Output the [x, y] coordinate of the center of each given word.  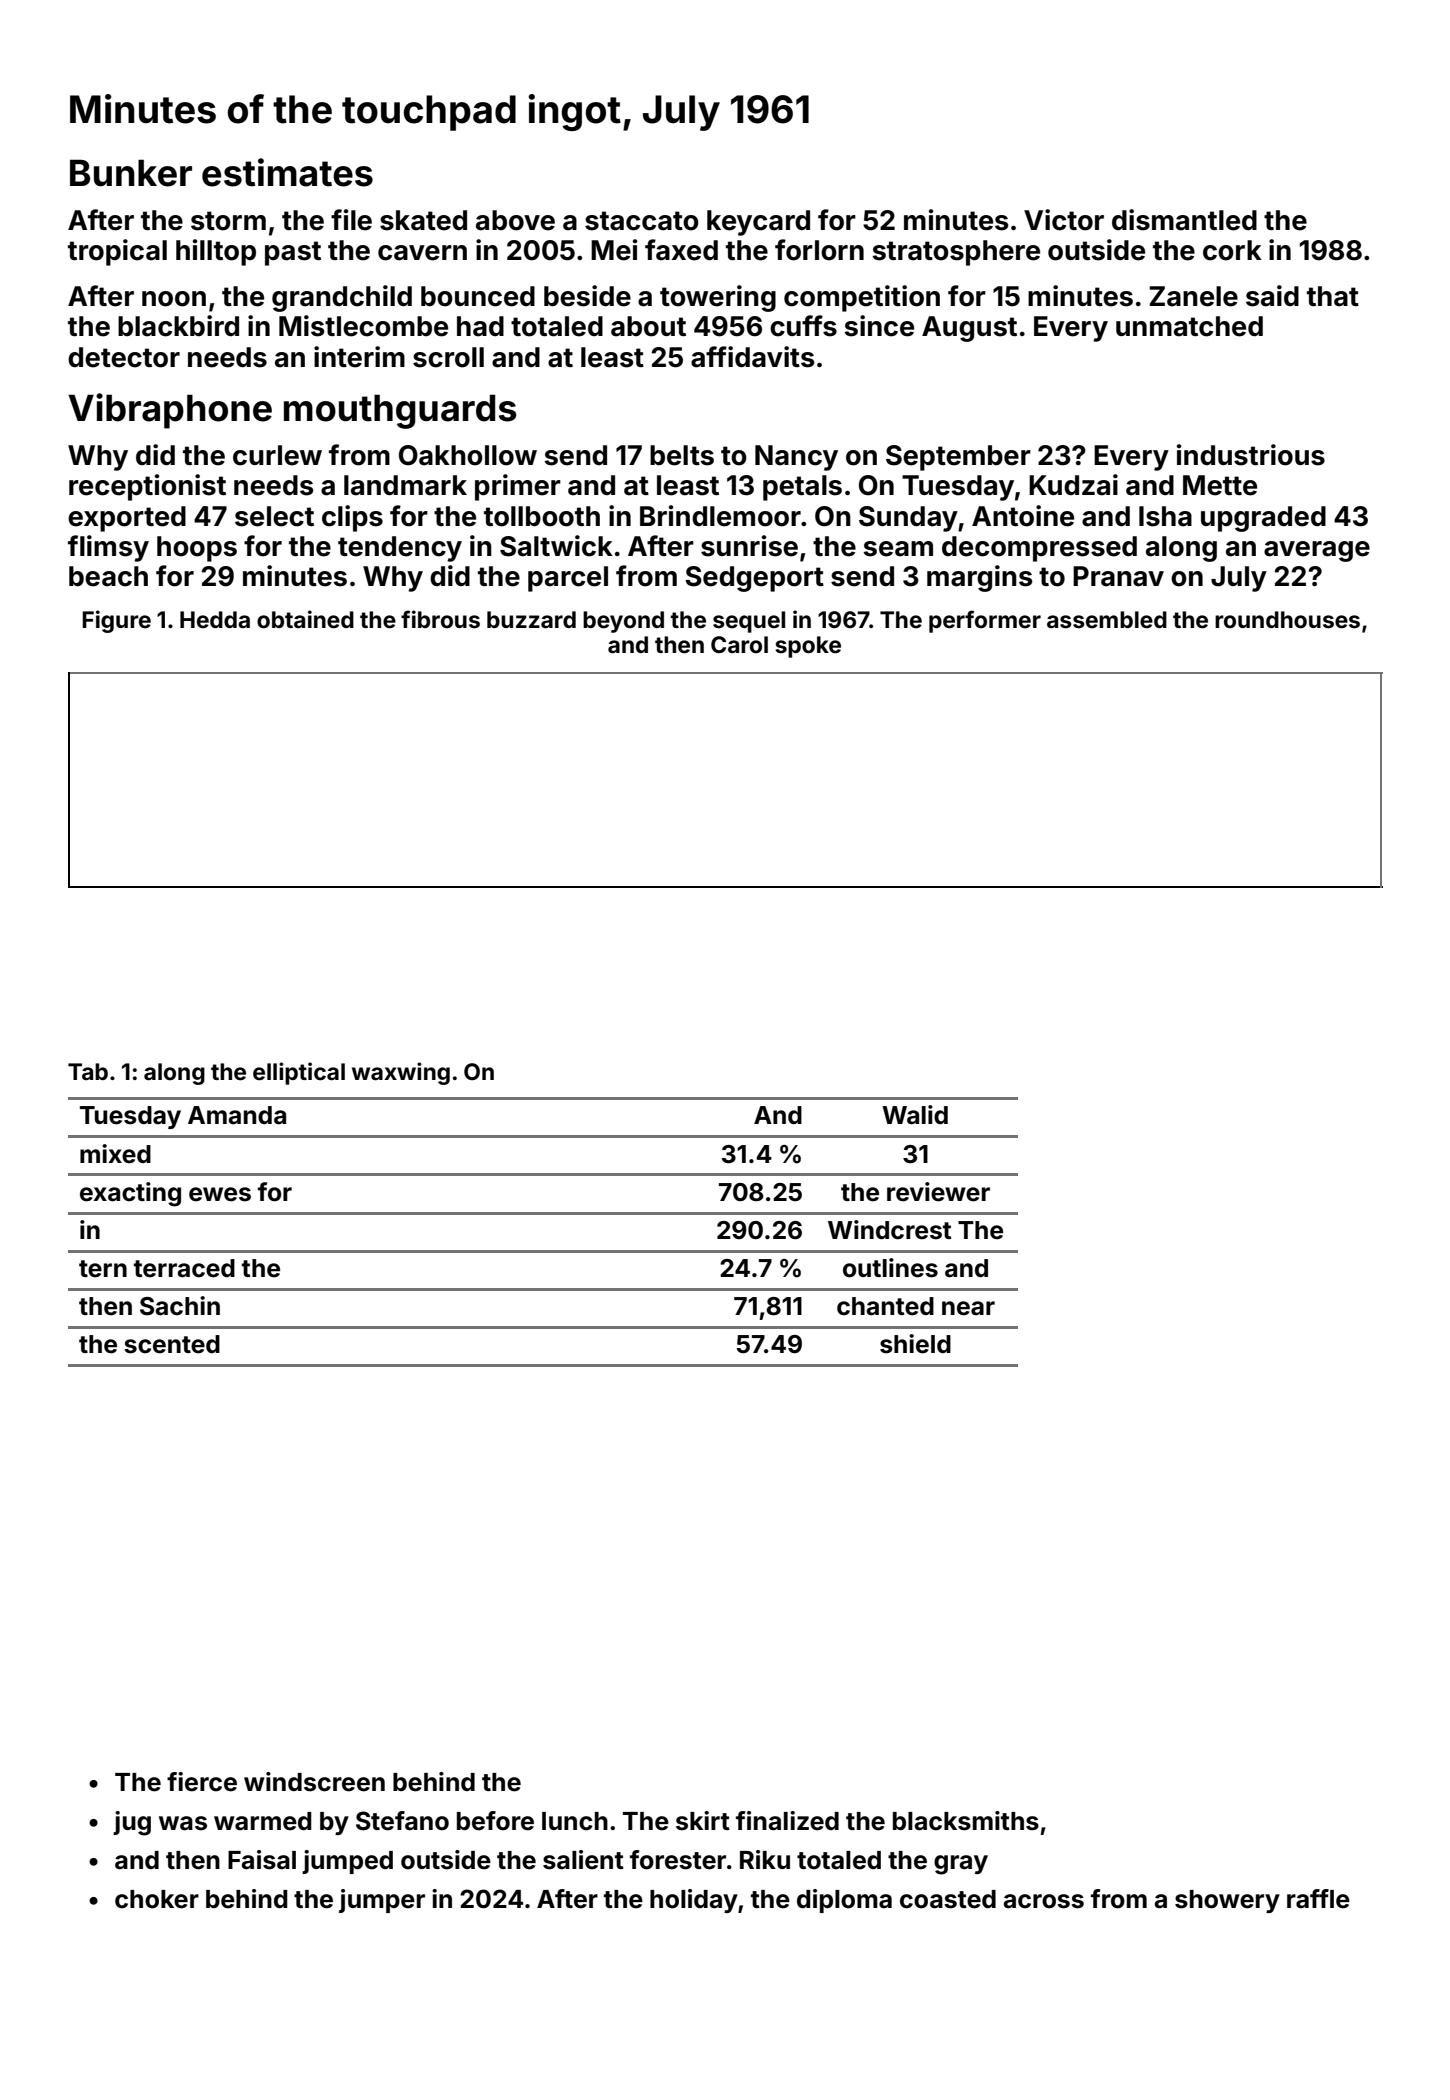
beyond [623, 622]
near [968, 1308]
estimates [287, 172]
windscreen [314, 1782]
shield [915, 1344]
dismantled [1184, 220]
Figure [116, 621]
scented [172, 1344]
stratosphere [956, 253]
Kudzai [1073, 485]
